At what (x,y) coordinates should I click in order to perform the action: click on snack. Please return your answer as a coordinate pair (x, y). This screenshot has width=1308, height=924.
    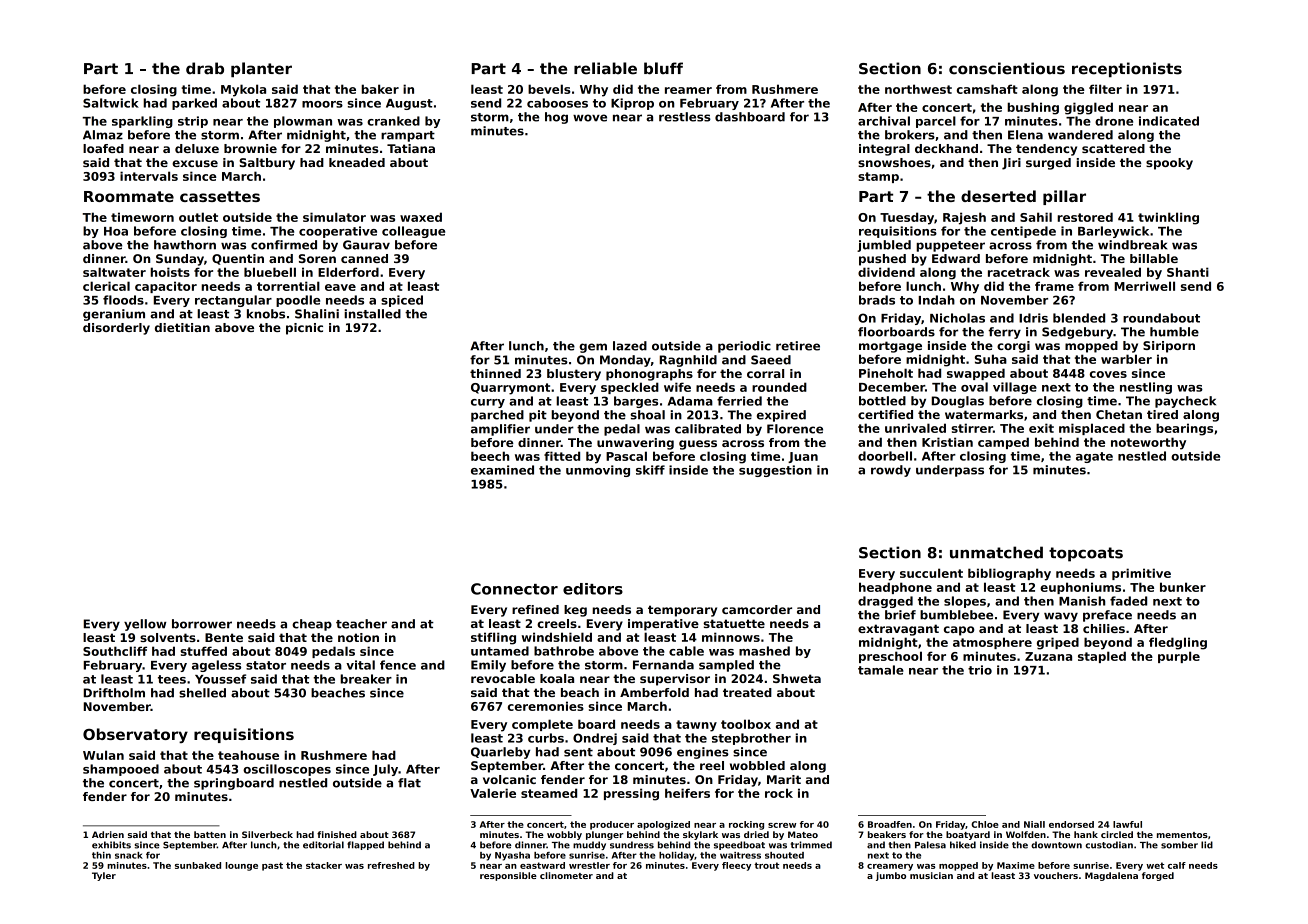
    Looking at the image, I should click on (129, 855).
